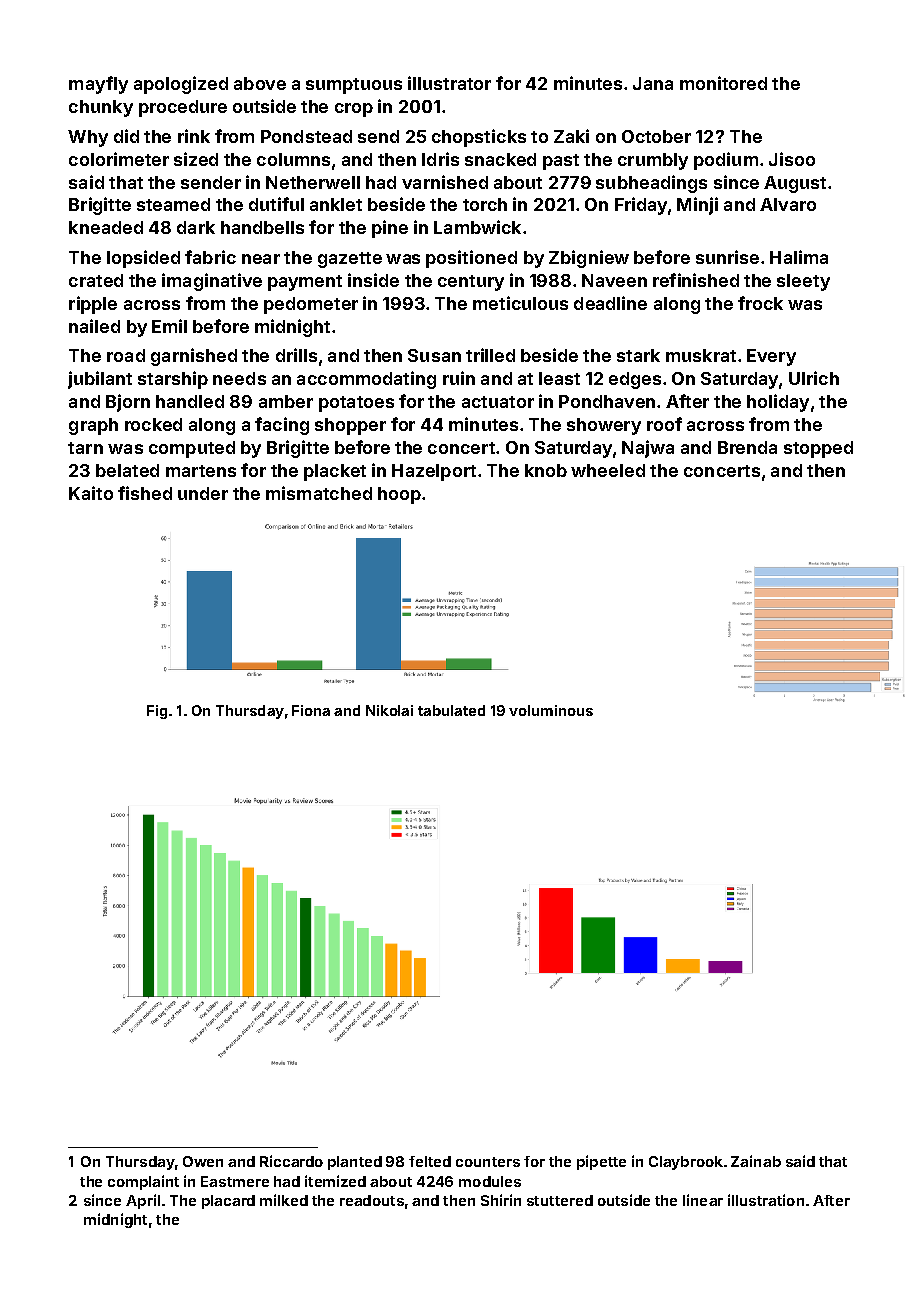 The width and height of the screenshot is (924, 1308). I want to click on illustrator, so click(449, 83).
